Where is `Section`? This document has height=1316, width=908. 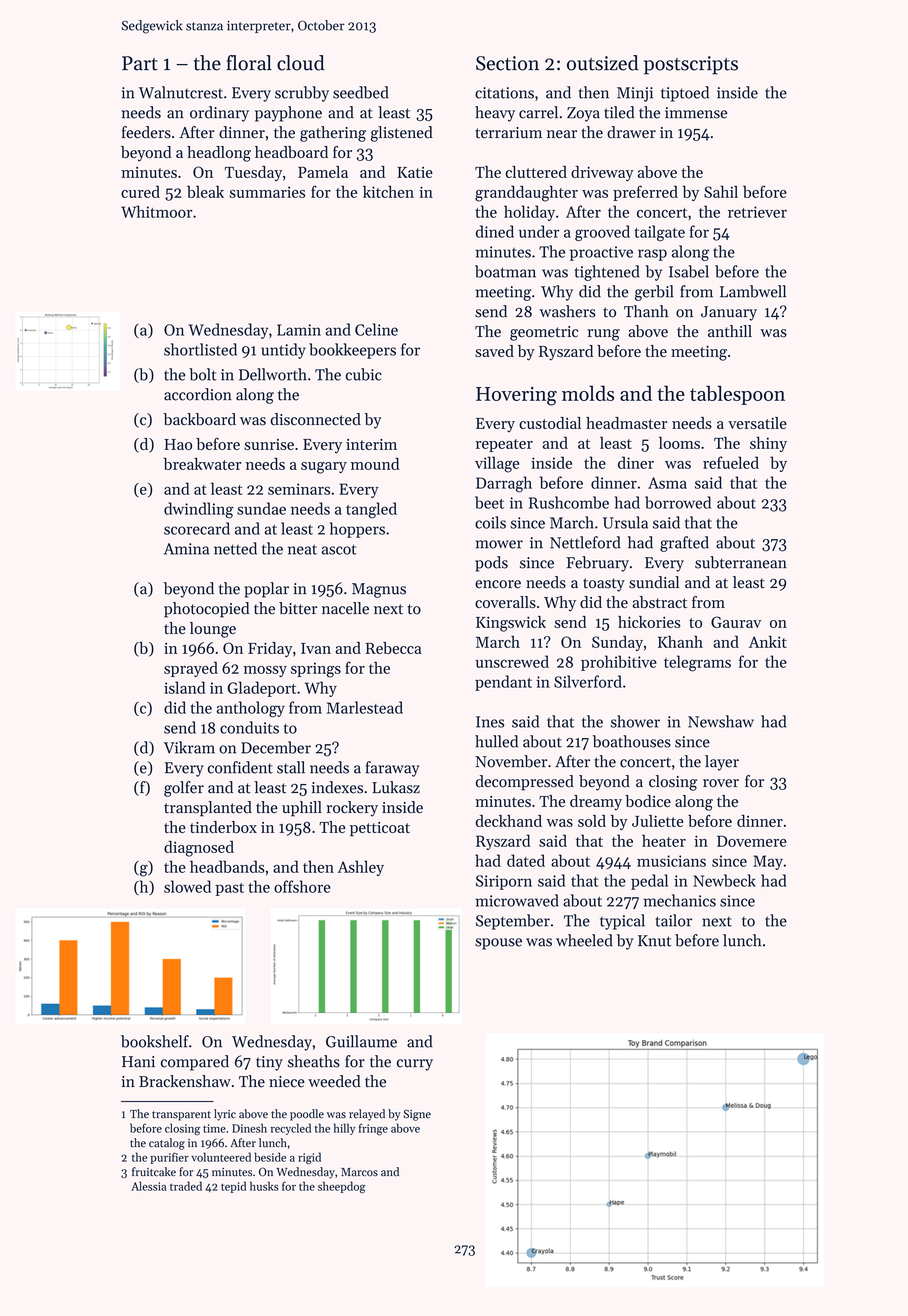
Section is located at coordinates (507, 63).
